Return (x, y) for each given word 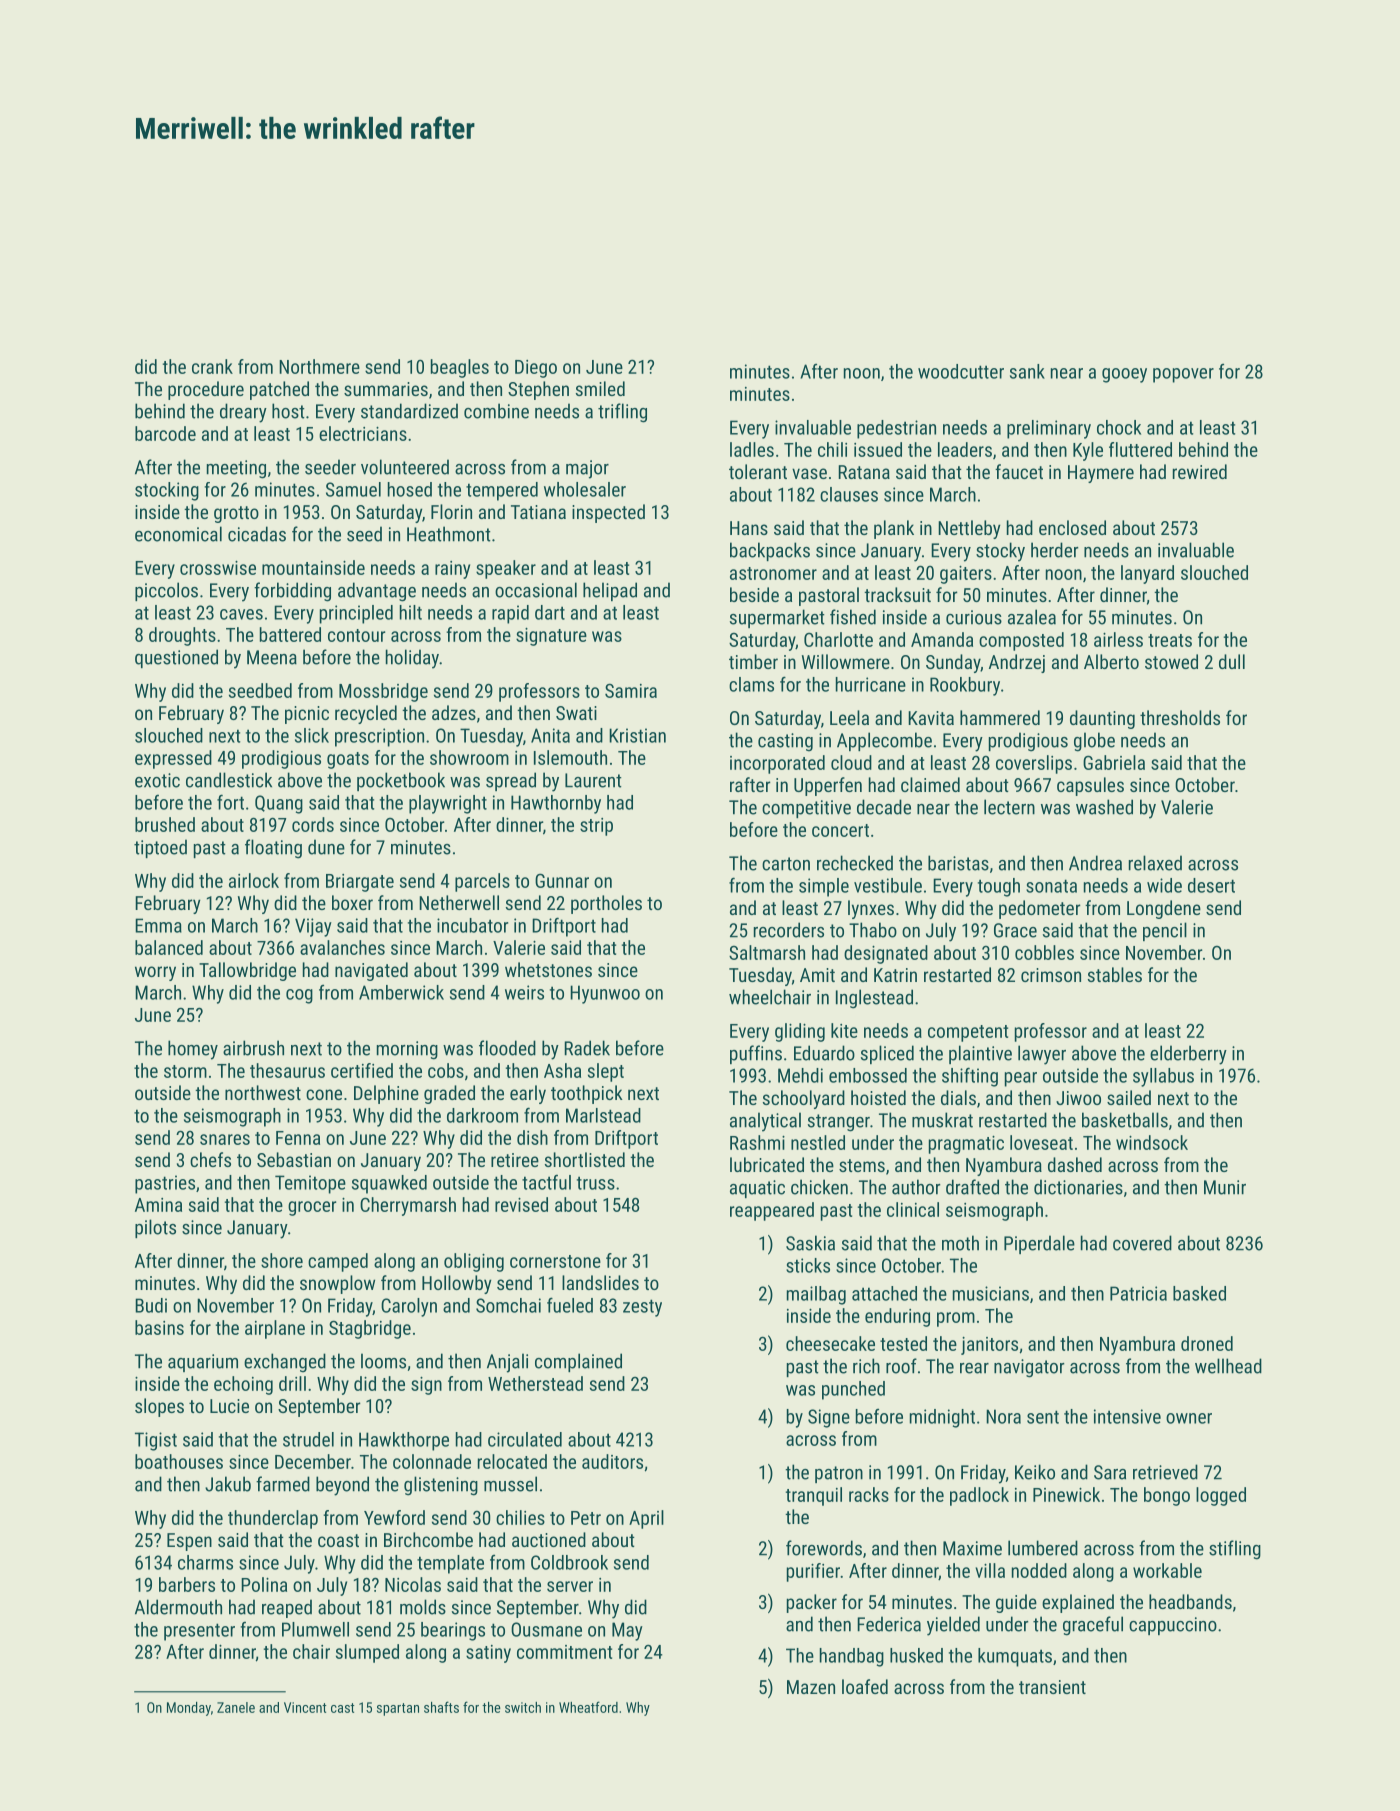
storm (185, 1071)
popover (1183, 375)
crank (212, 366)
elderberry (1188, 1055)
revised (521, 1204)
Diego (536, 369)
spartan (398, 1709)
